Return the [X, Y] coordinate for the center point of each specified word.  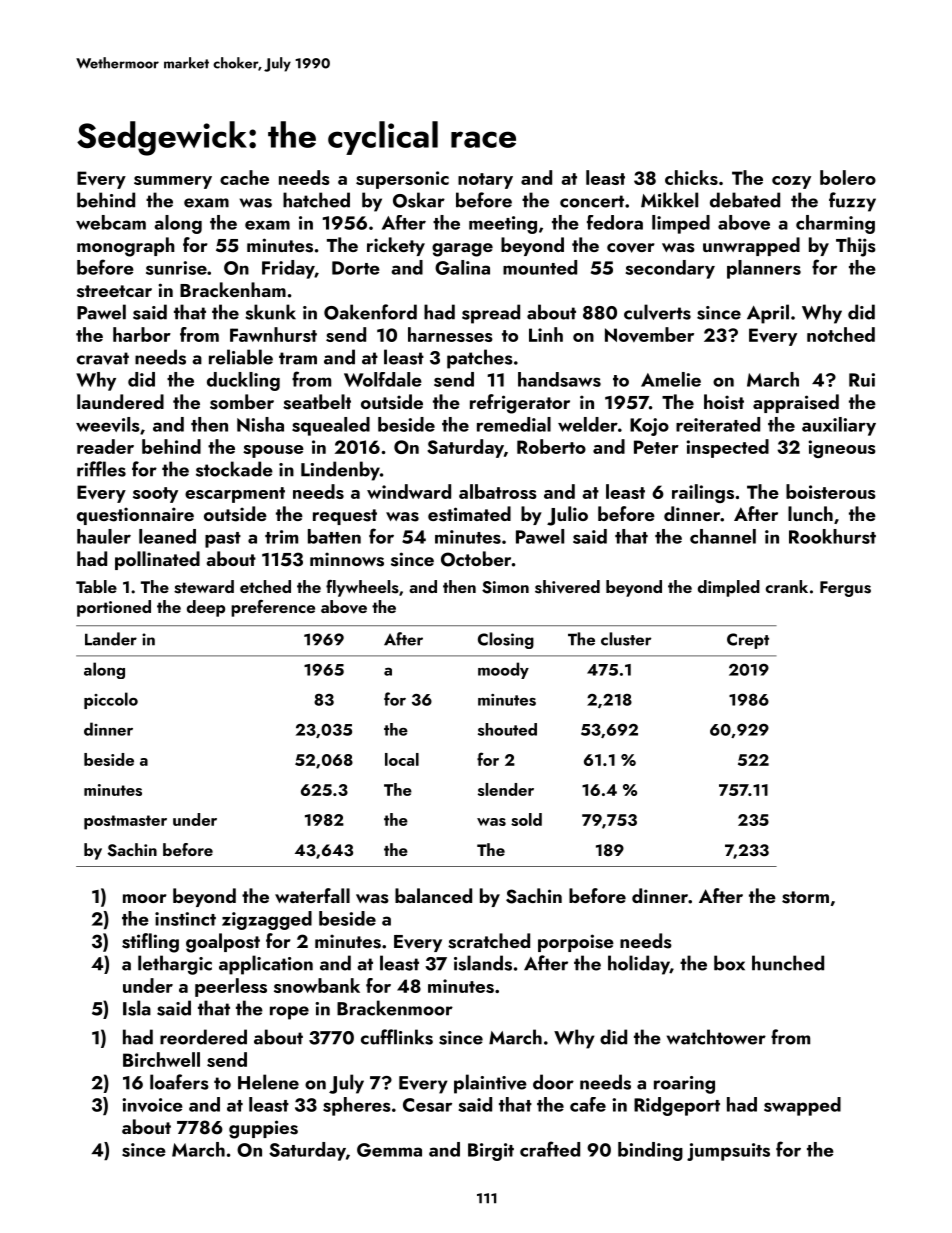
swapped [802, 1106]
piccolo [111, 700]
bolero [848, 177]
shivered [567, 587]
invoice [152, 1105]
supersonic [402, 180]
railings [703, 493]
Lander [111, 639]
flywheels [362, 588]
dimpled [729, 588]
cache [244, 177]
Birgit [491, 1152]
